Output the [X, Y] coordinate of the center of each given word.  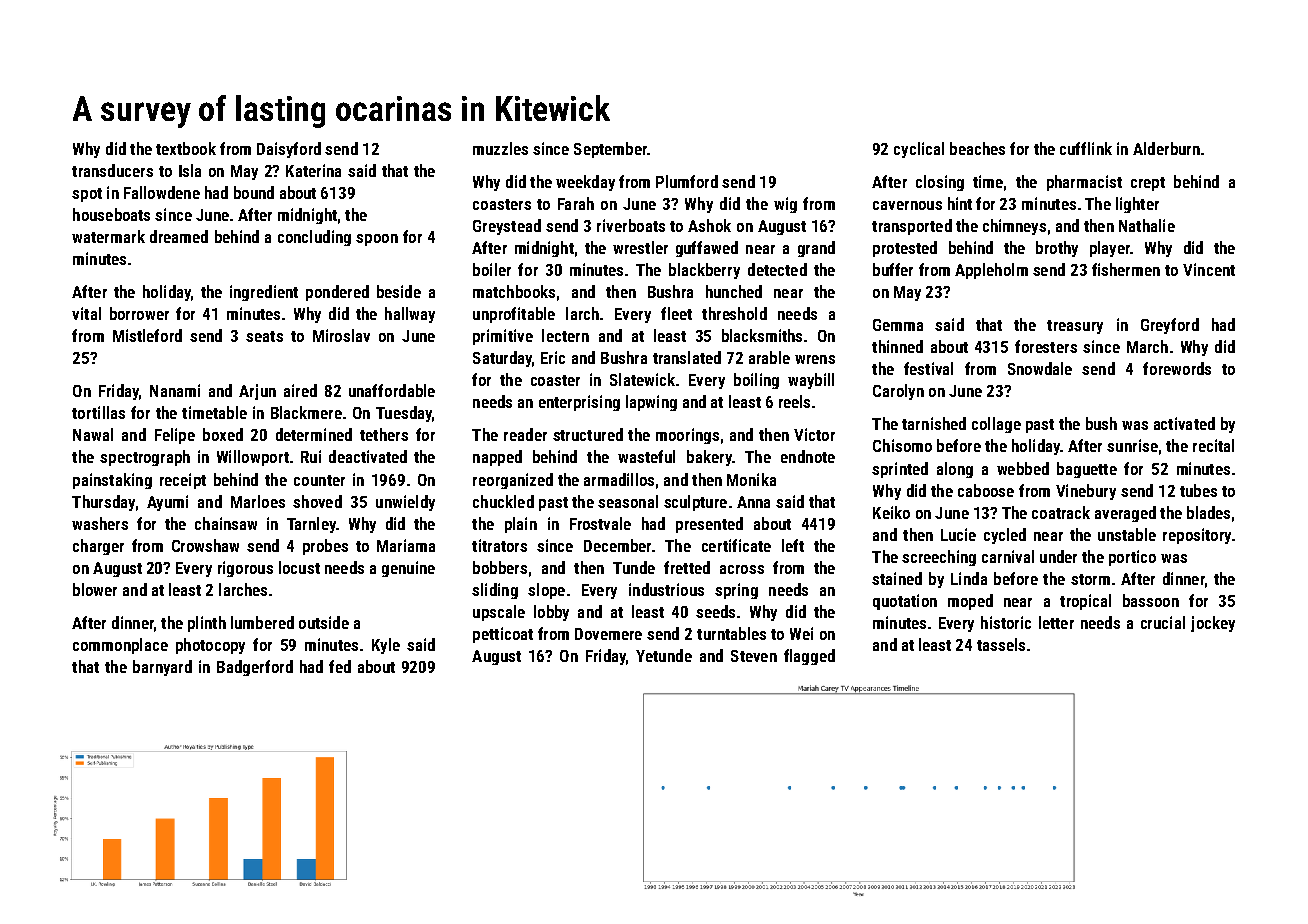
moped [970, 602]
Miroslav [341, 335]
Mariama [406, 545]
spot [87, 195]
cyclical [919, 150]
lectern [565, 335]
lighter [1137, 205]
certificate [736, 545]
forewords [1177, 368]
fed [340, 666]
